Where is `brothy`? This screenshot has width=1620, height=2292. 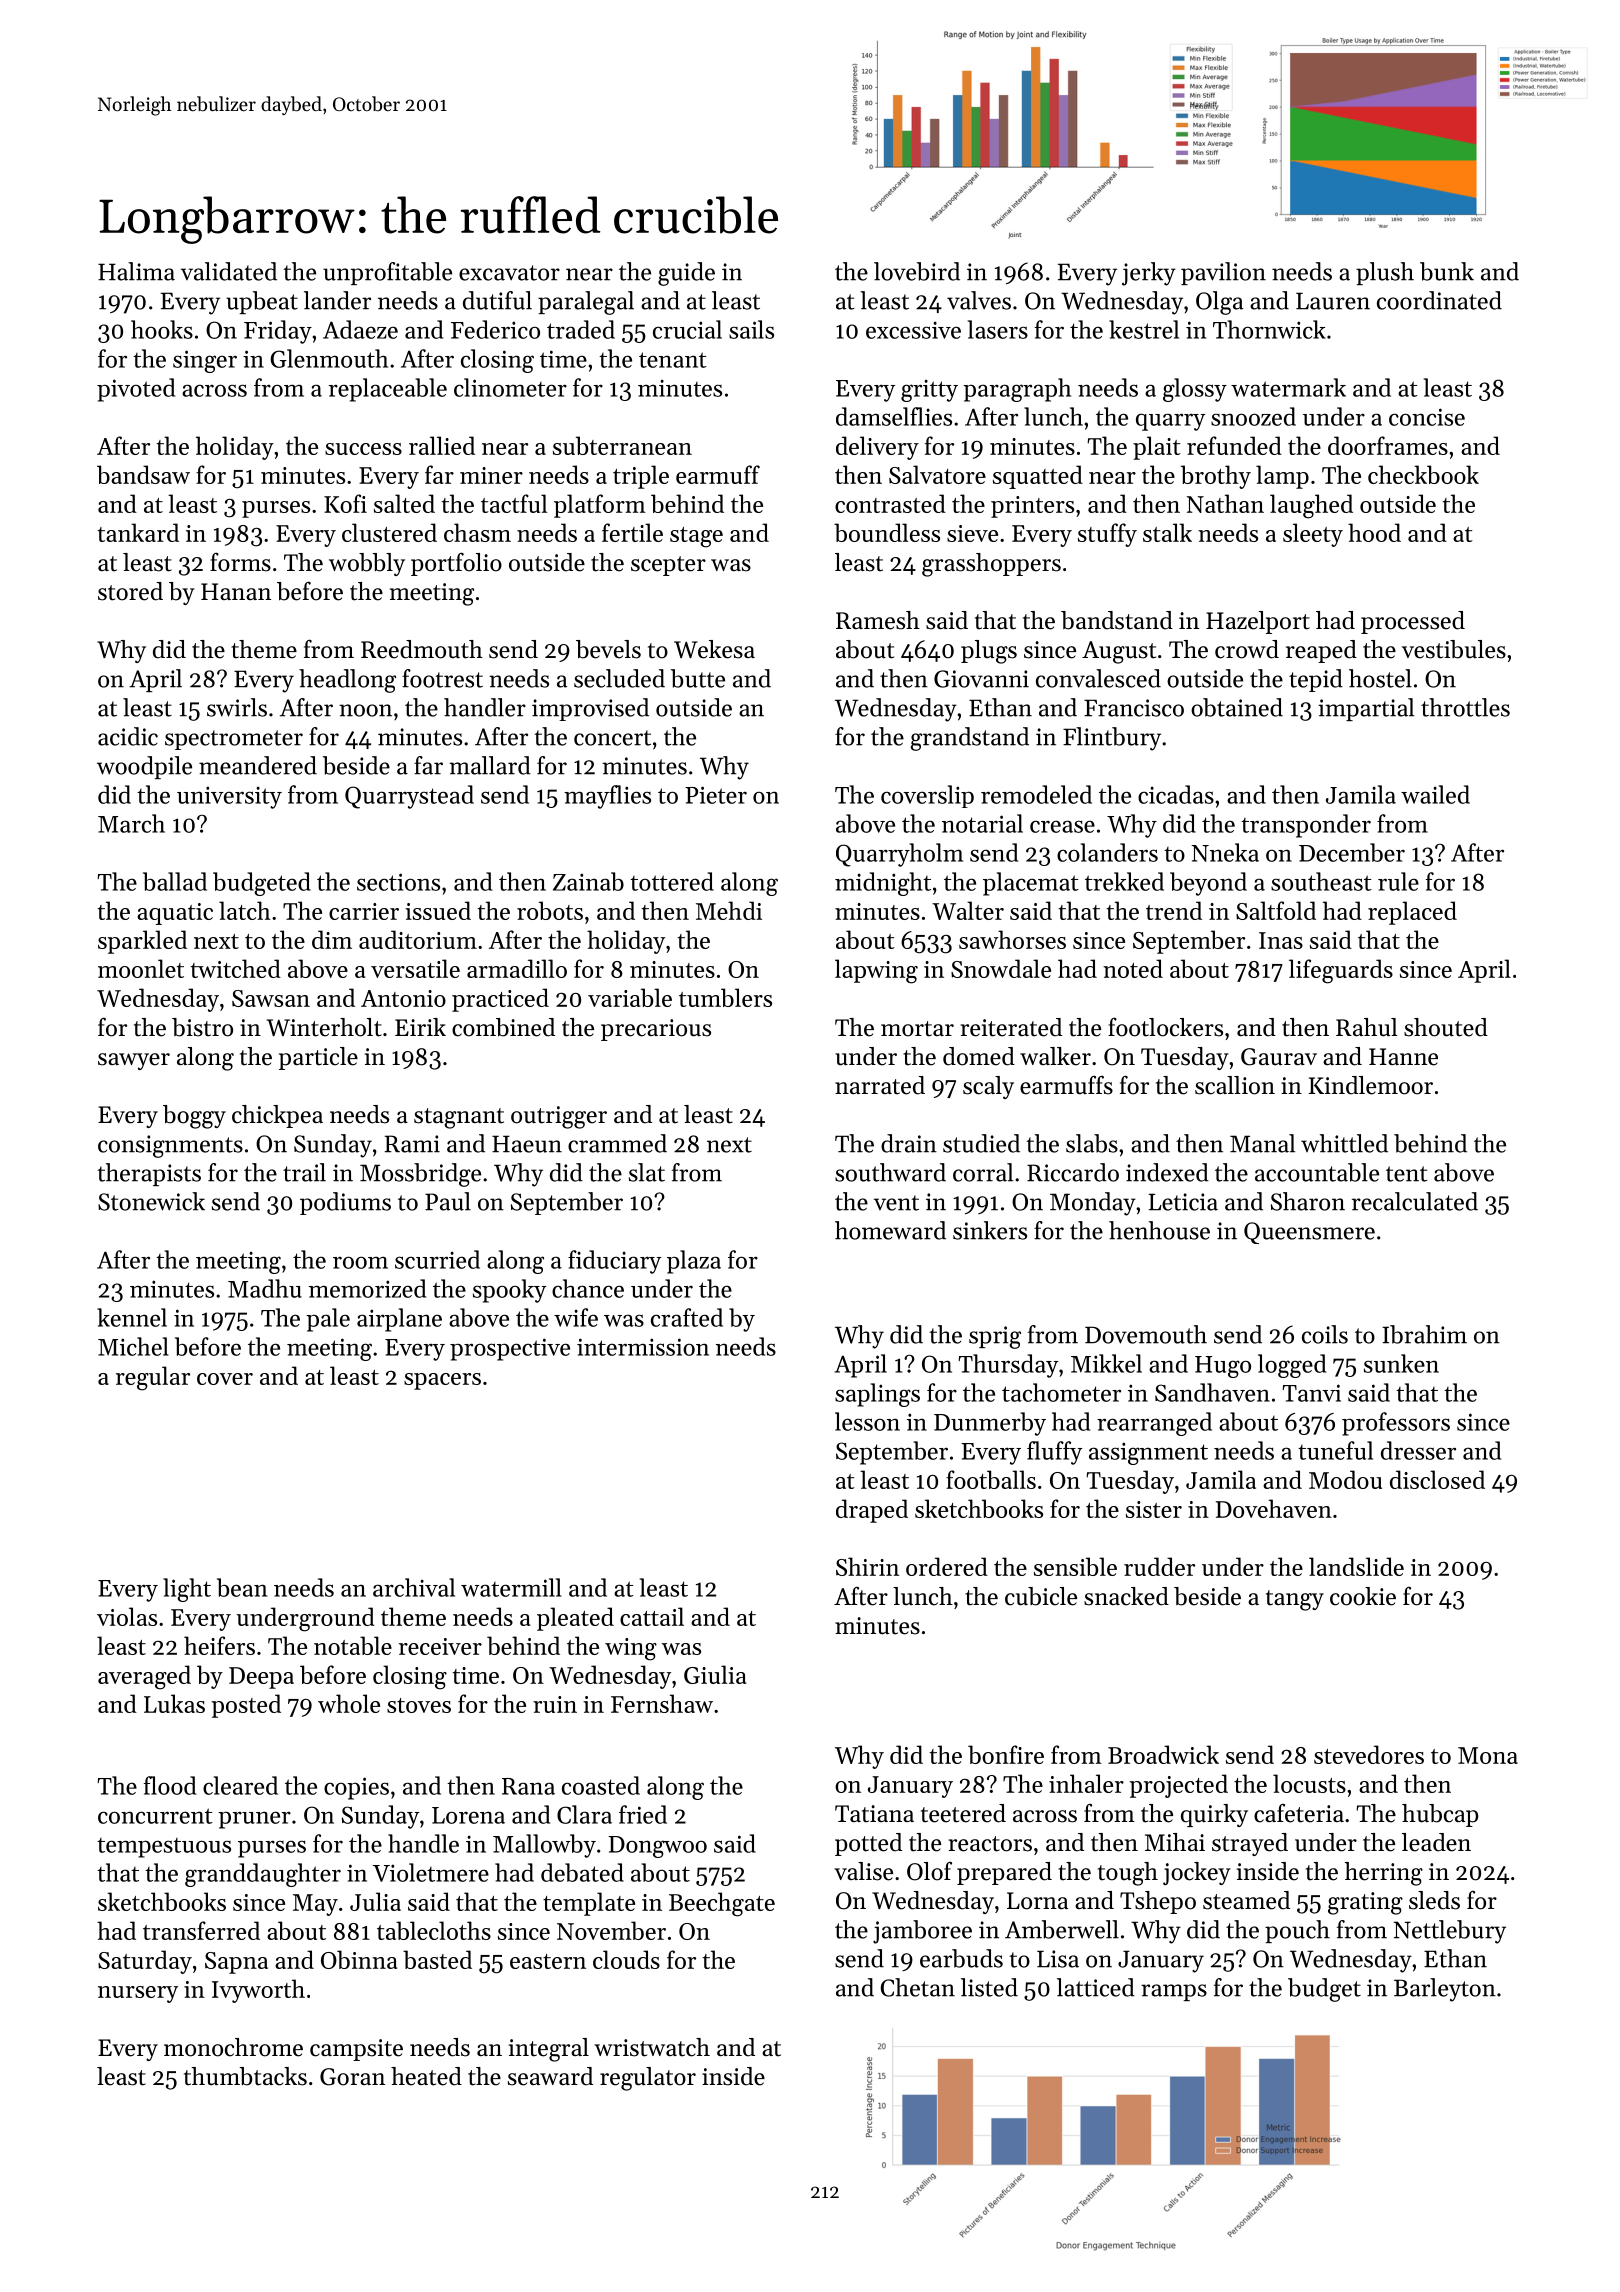
brothy is located at coordinates (1216, 477).
